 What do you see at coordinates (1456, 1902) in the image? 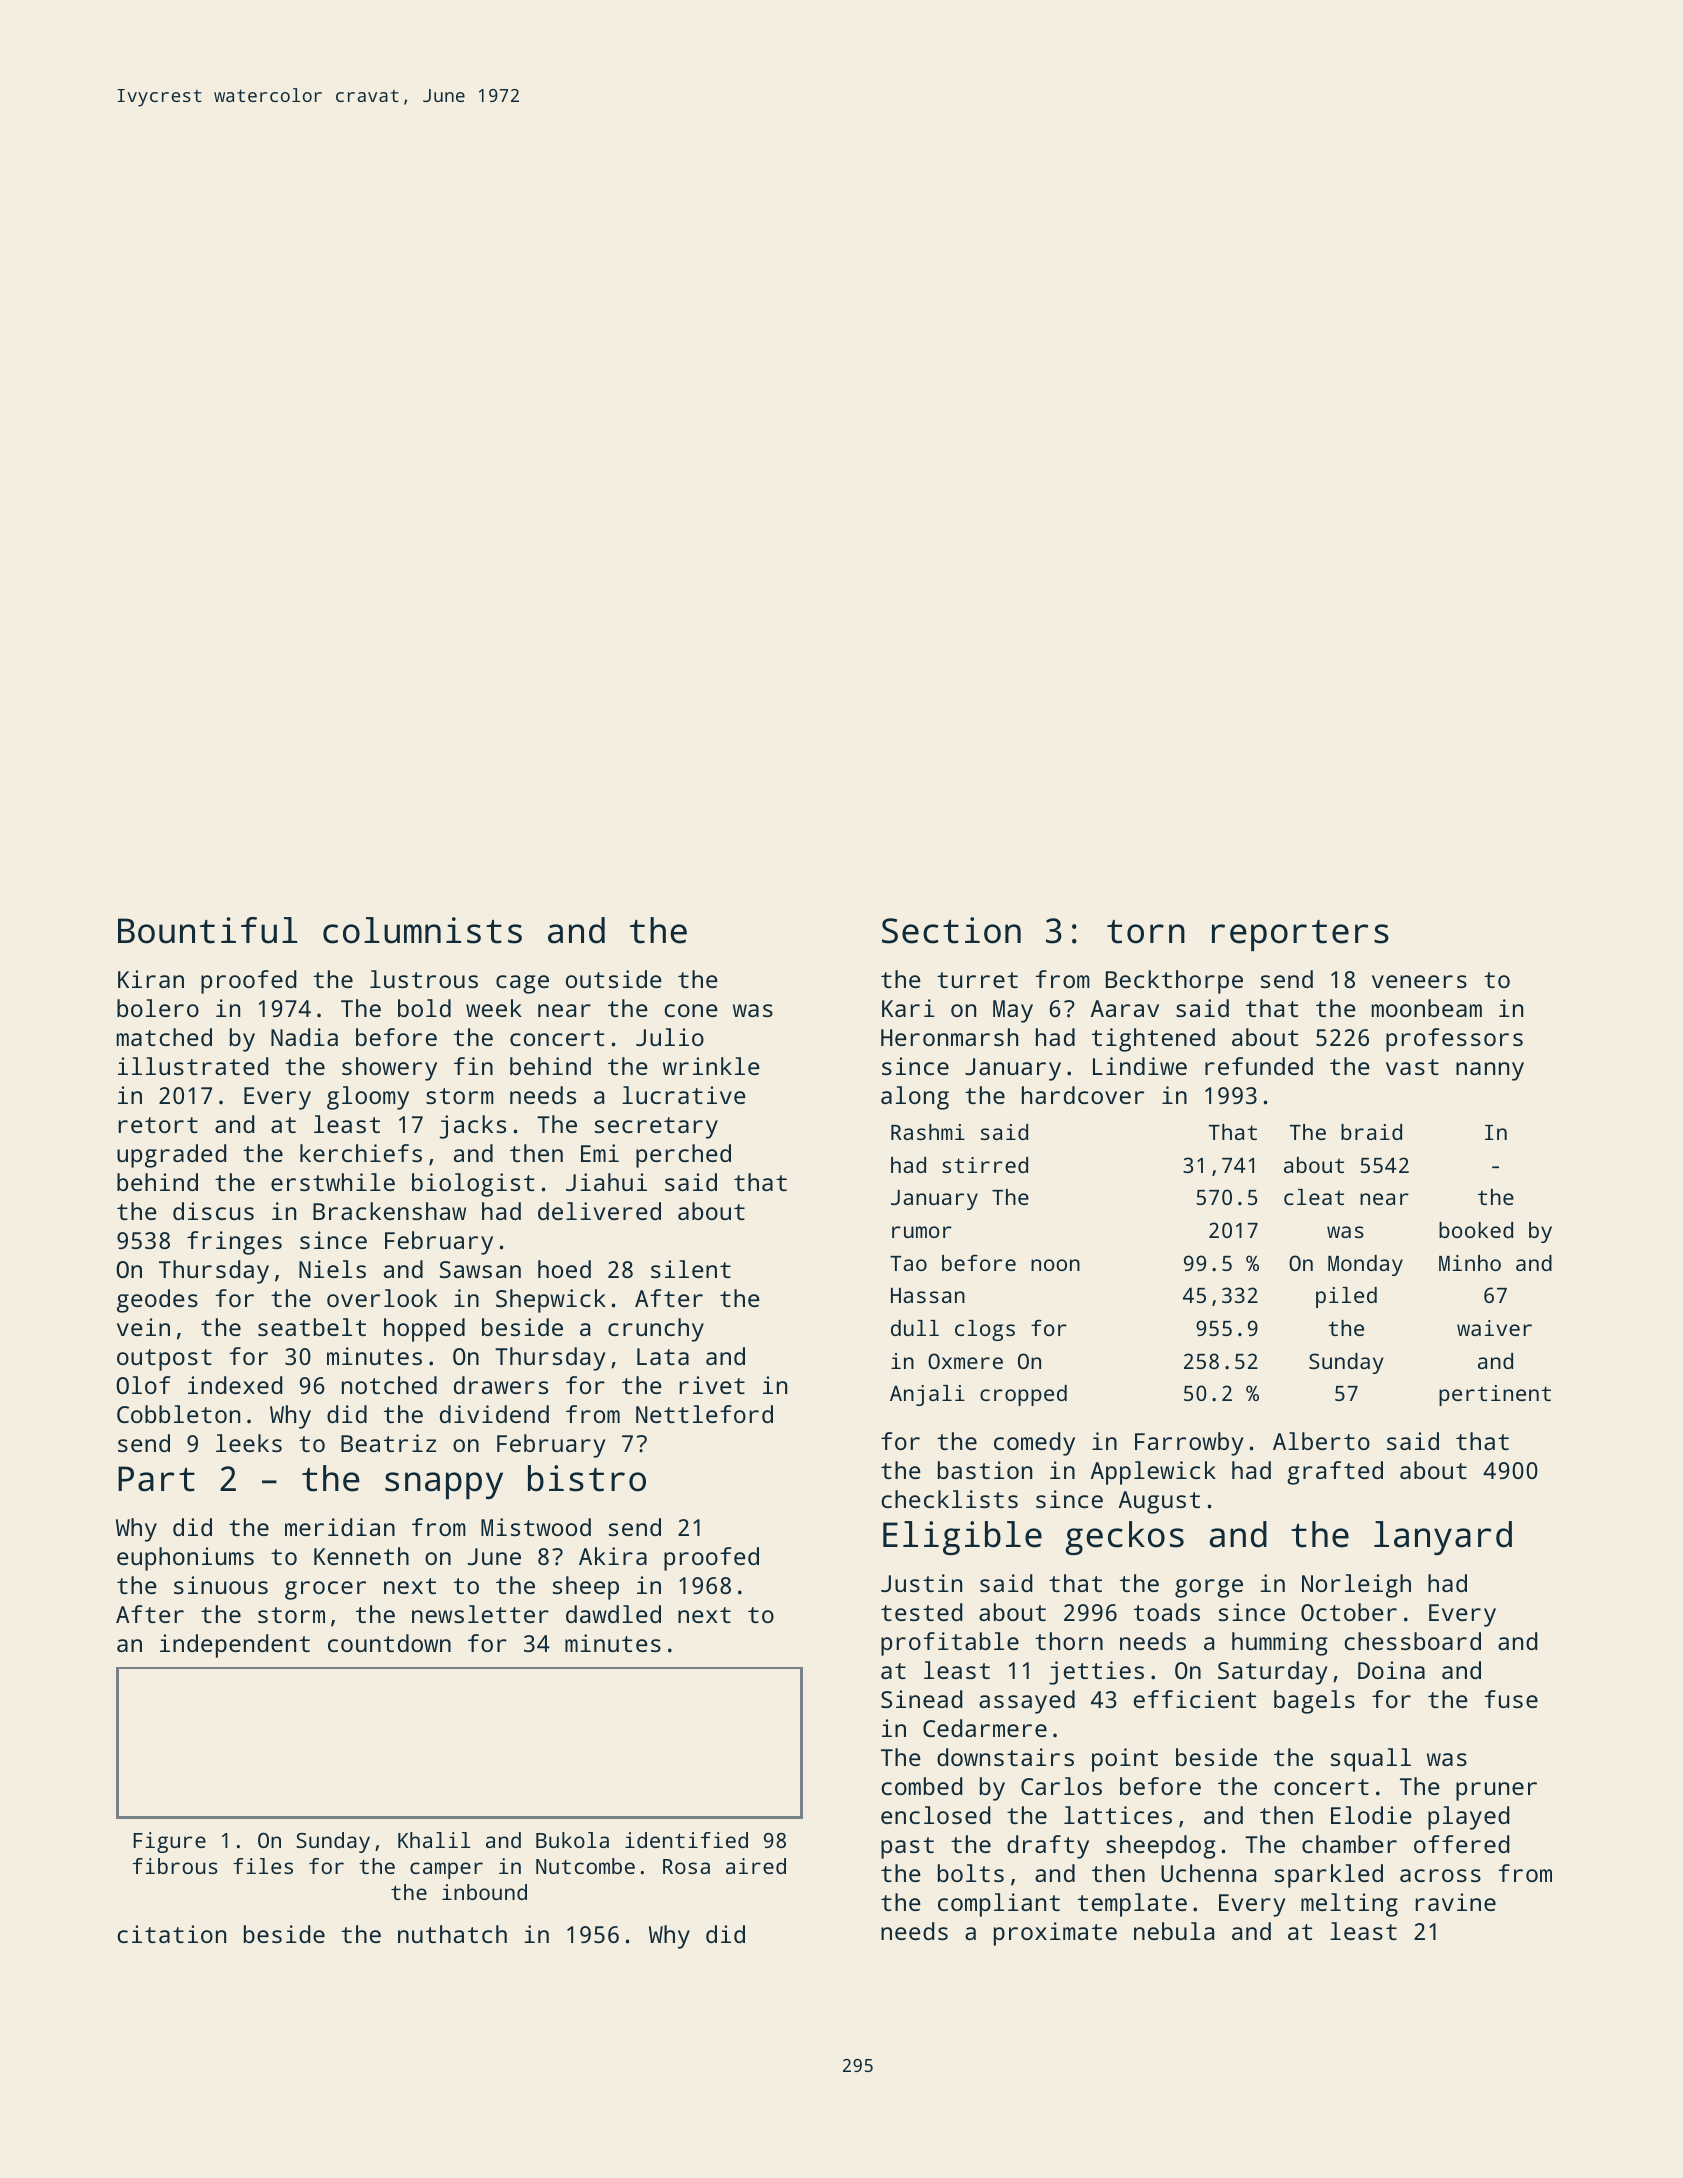
I see `ravine` at bounding box center [1456, 1902].
